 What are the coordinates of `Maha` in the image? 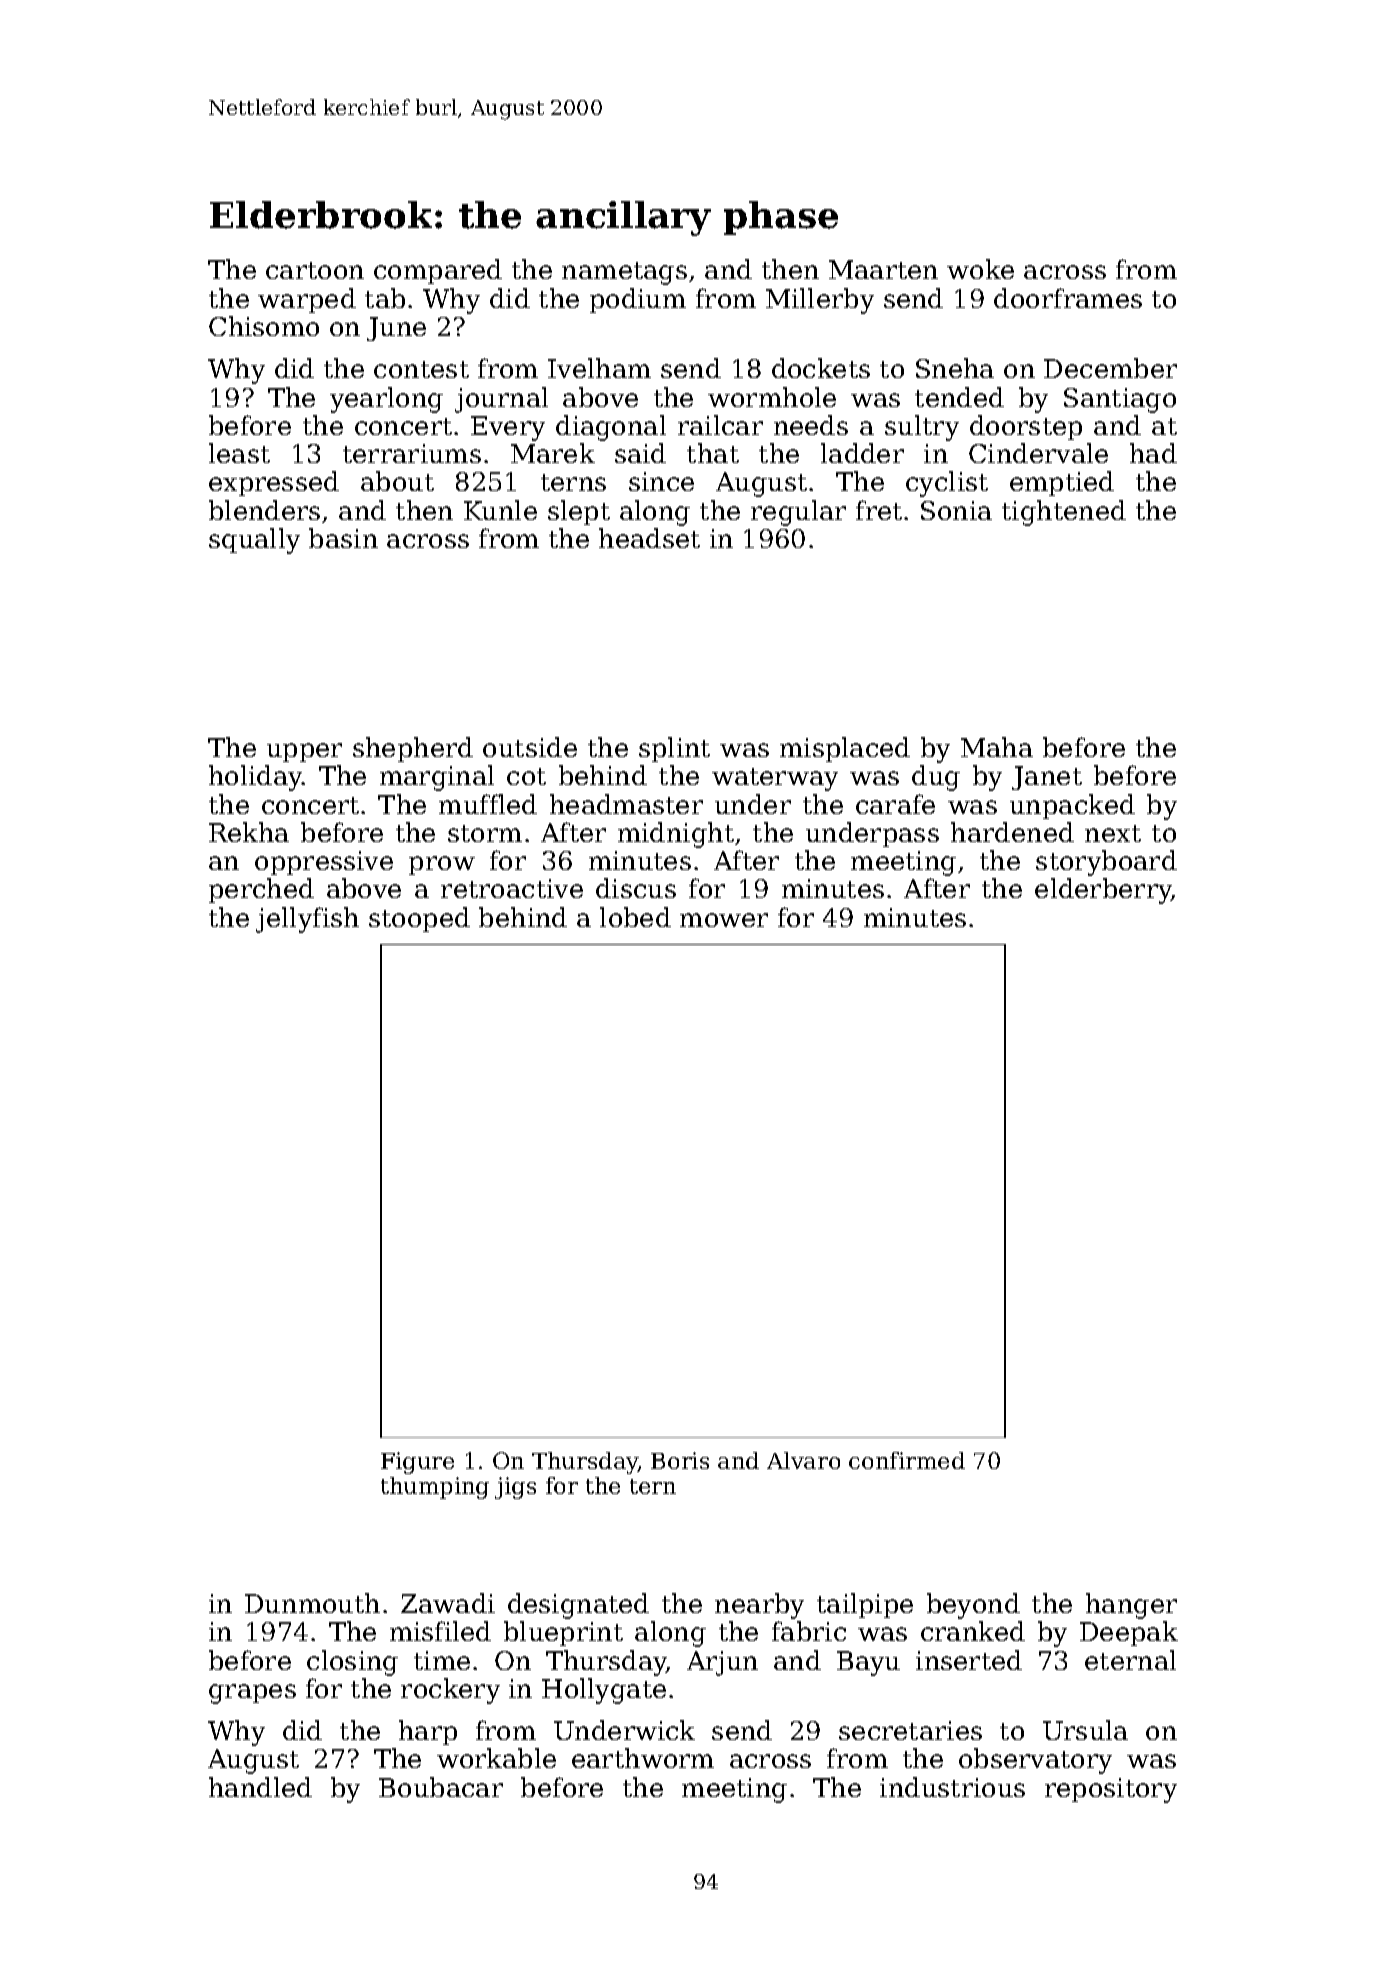 It's located at (997, 747).
